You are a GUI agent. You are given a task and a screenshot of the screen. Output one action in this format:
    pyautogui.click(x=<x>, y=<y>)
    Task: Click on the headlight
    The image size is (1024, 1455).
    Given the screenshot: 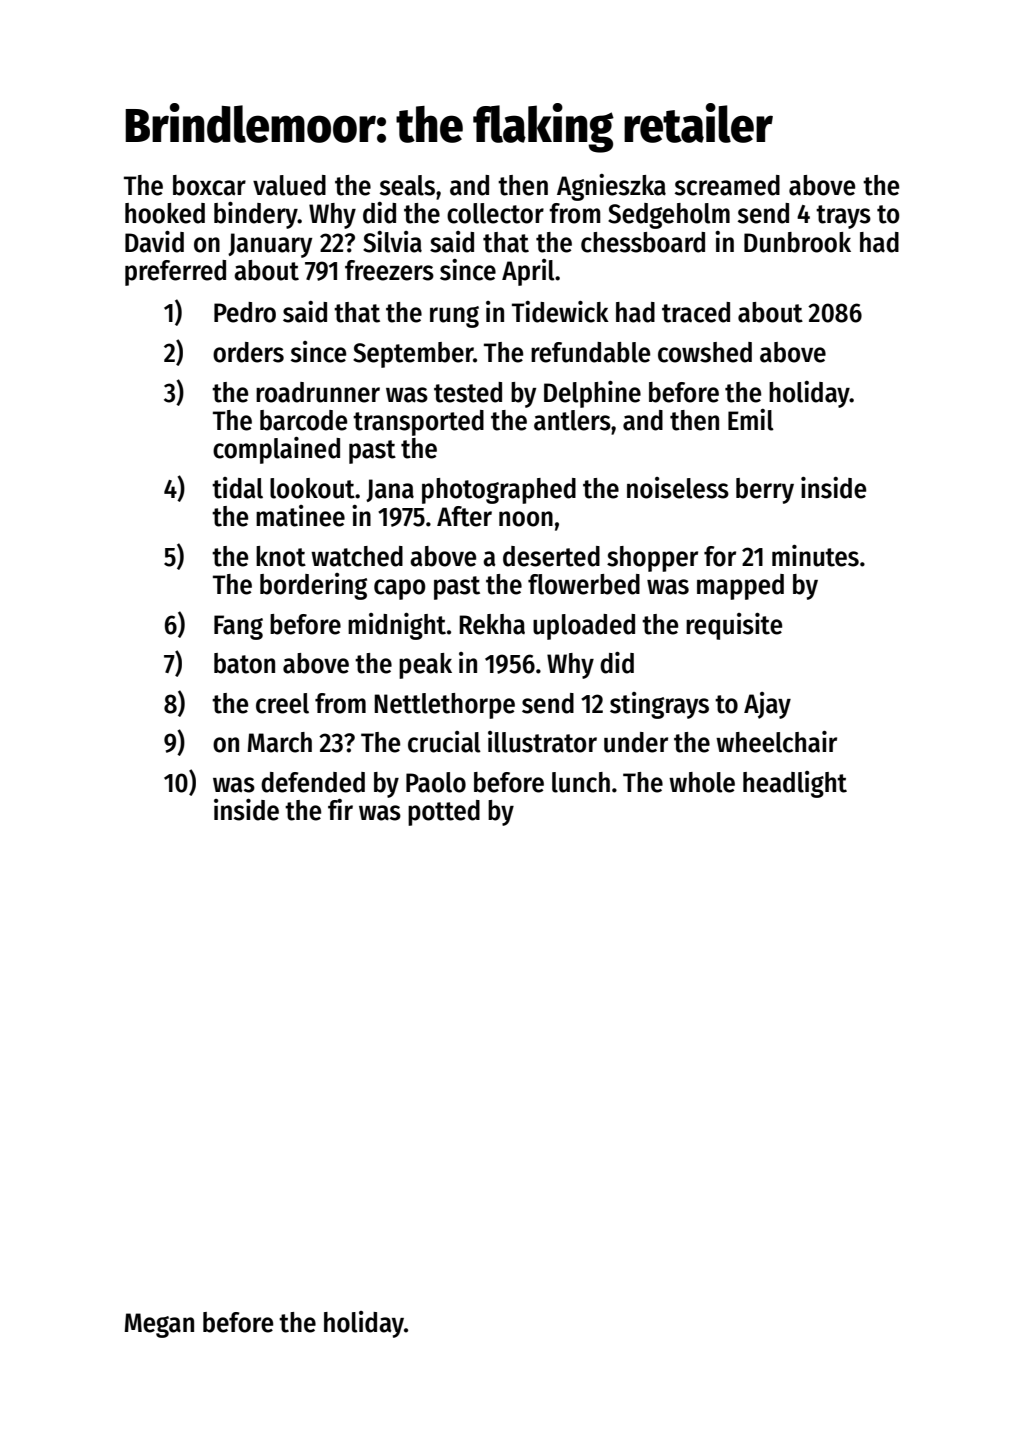 What is the action you would take?
    pyautogui.click(x=795, y=784)
